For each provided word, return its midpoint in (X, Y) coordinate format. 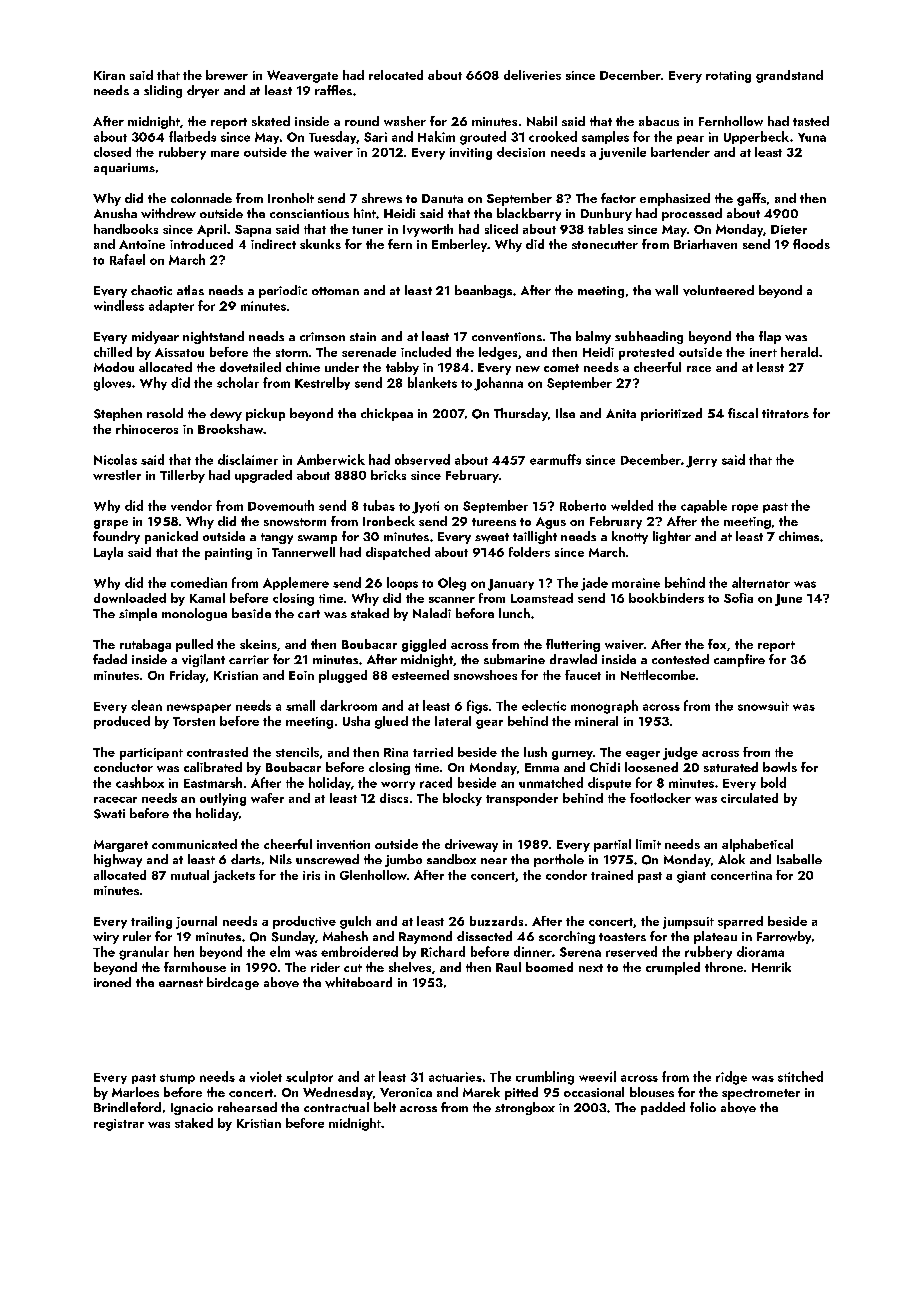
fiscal (743, 413)
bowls (780, 767)
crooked (553, 136)
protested (646, 353)
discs (394, 798)
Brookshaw (230, 429)
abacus (659, 121)
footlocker (660, 798)
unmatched (551, 782)
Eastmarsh (213, 782)
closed (112, 152)
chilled (113, 352)
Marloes (135, 1092)
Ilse (565, 413)
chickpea (387, 414)
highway (118, 860)
